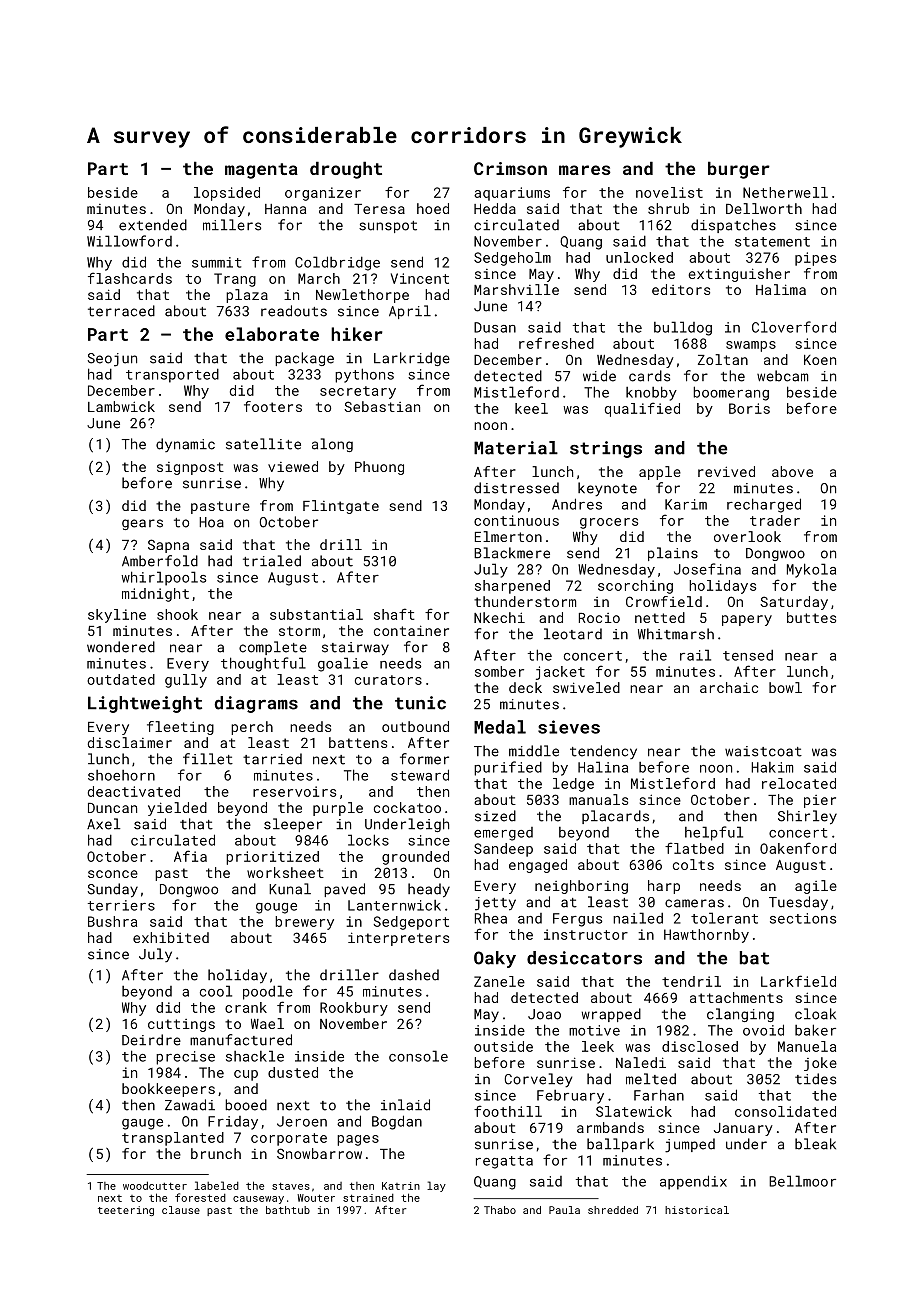  What do you see at coordinates (516, 448) in the screenshot?
I see `Material` at bounding box center [516, 448].
